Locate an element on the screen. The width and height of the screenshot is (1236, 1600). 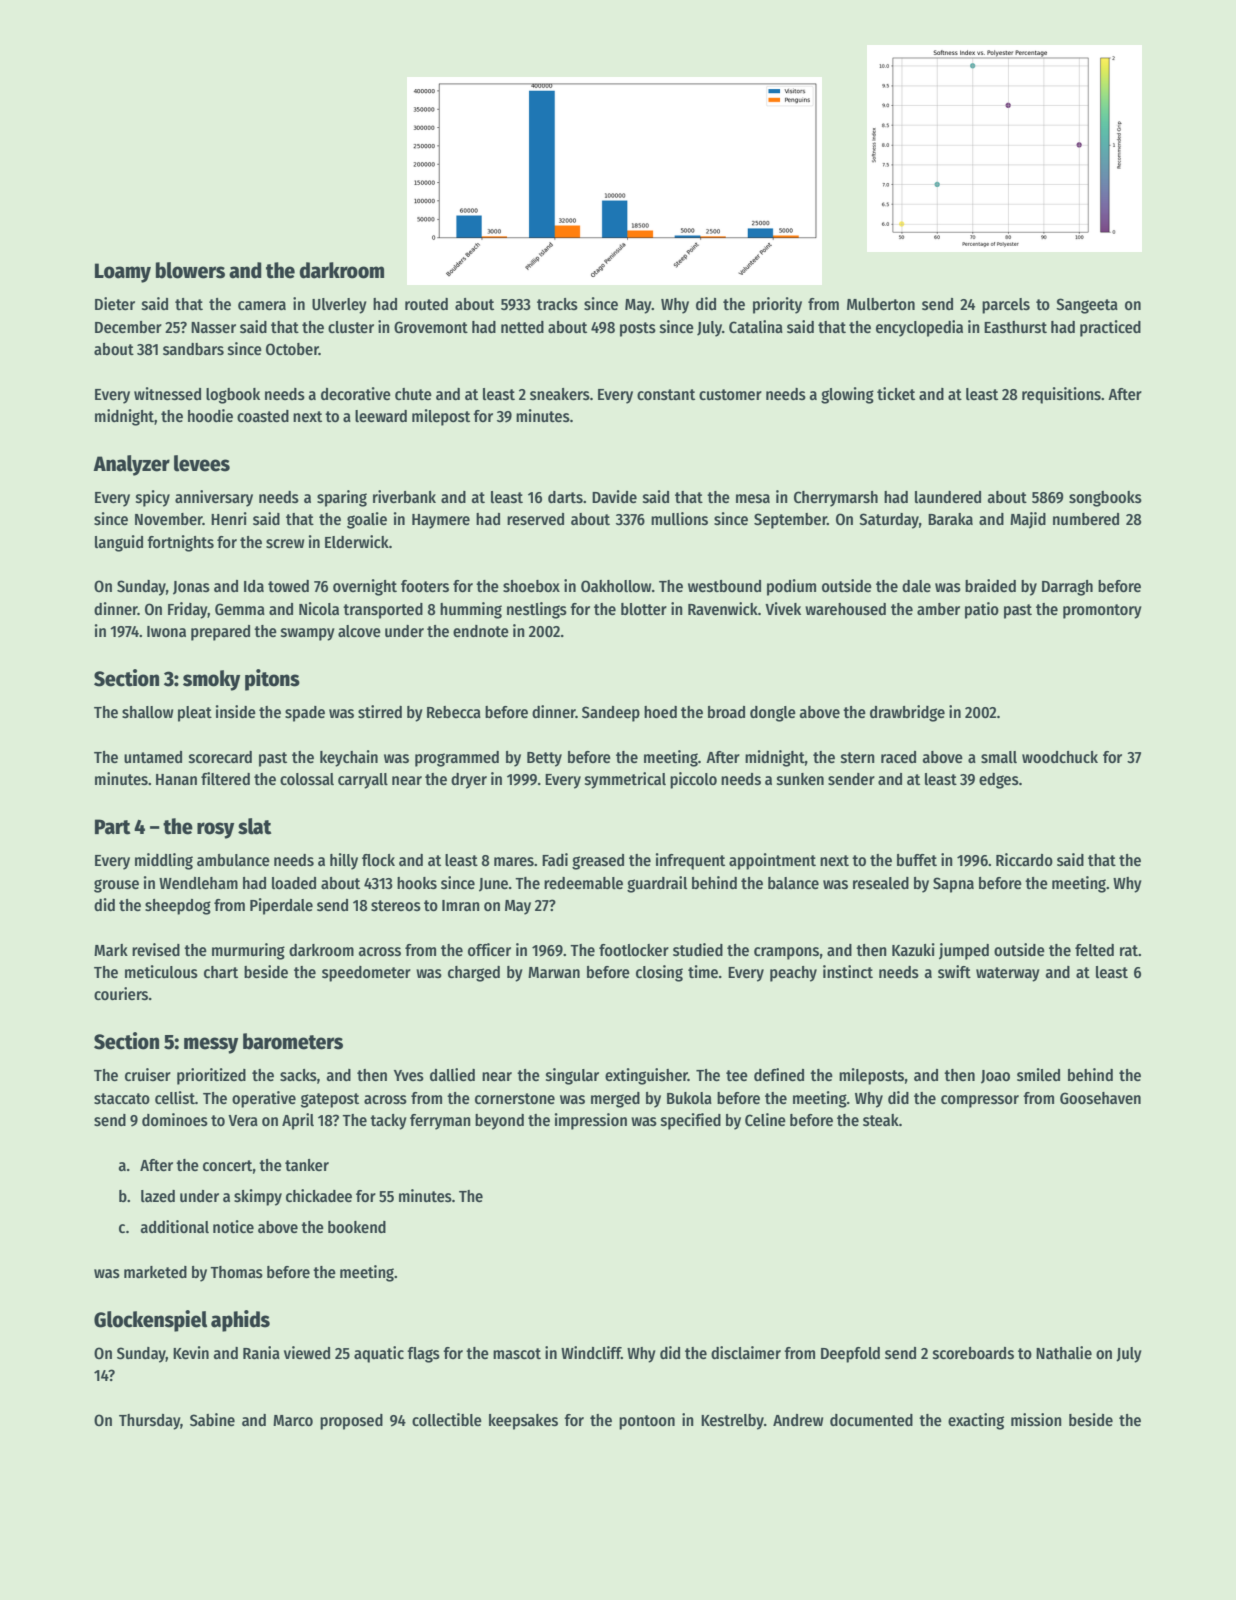
steak is located at coordinates (881, 1120).
